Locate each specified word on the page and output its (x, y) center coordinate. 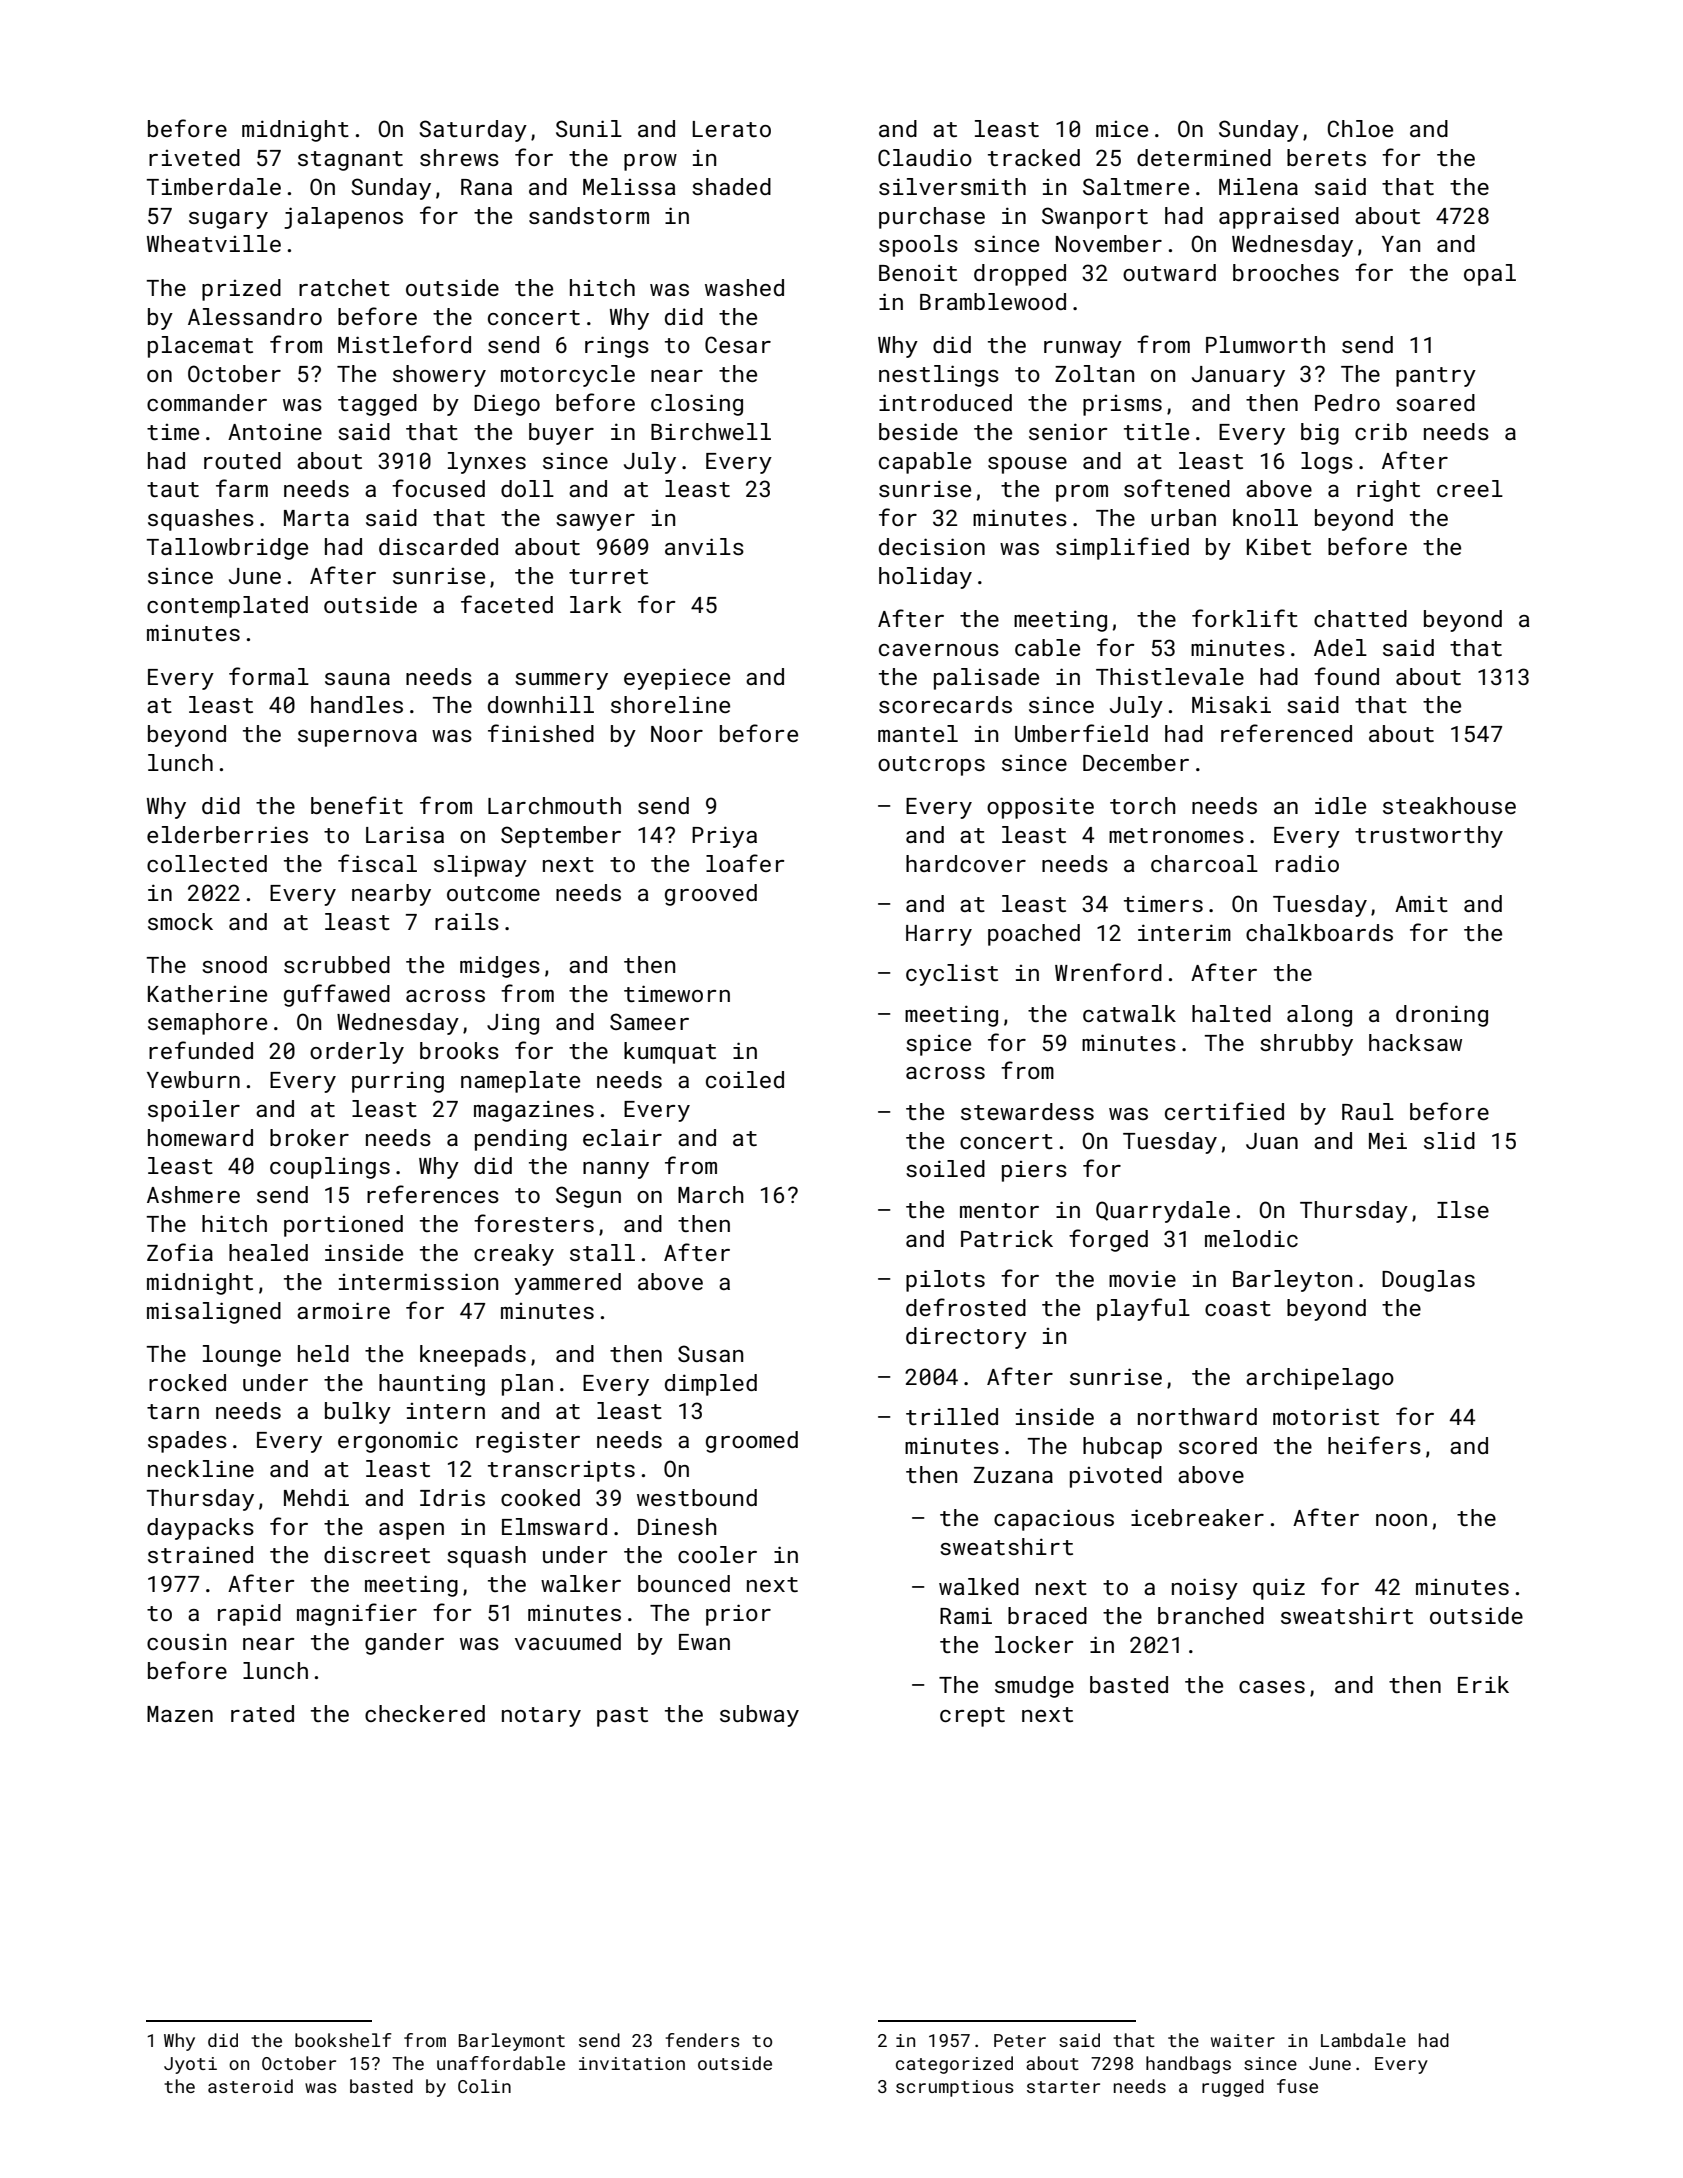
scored (1218, 1445)
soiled (945, 1168)
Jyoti (190, 2065)
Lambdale (1363, 2040)
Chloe (1360, 128)
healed (268, 1252)
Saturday (473, 131)
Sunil (589, 128)
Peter (1020, 2040)
